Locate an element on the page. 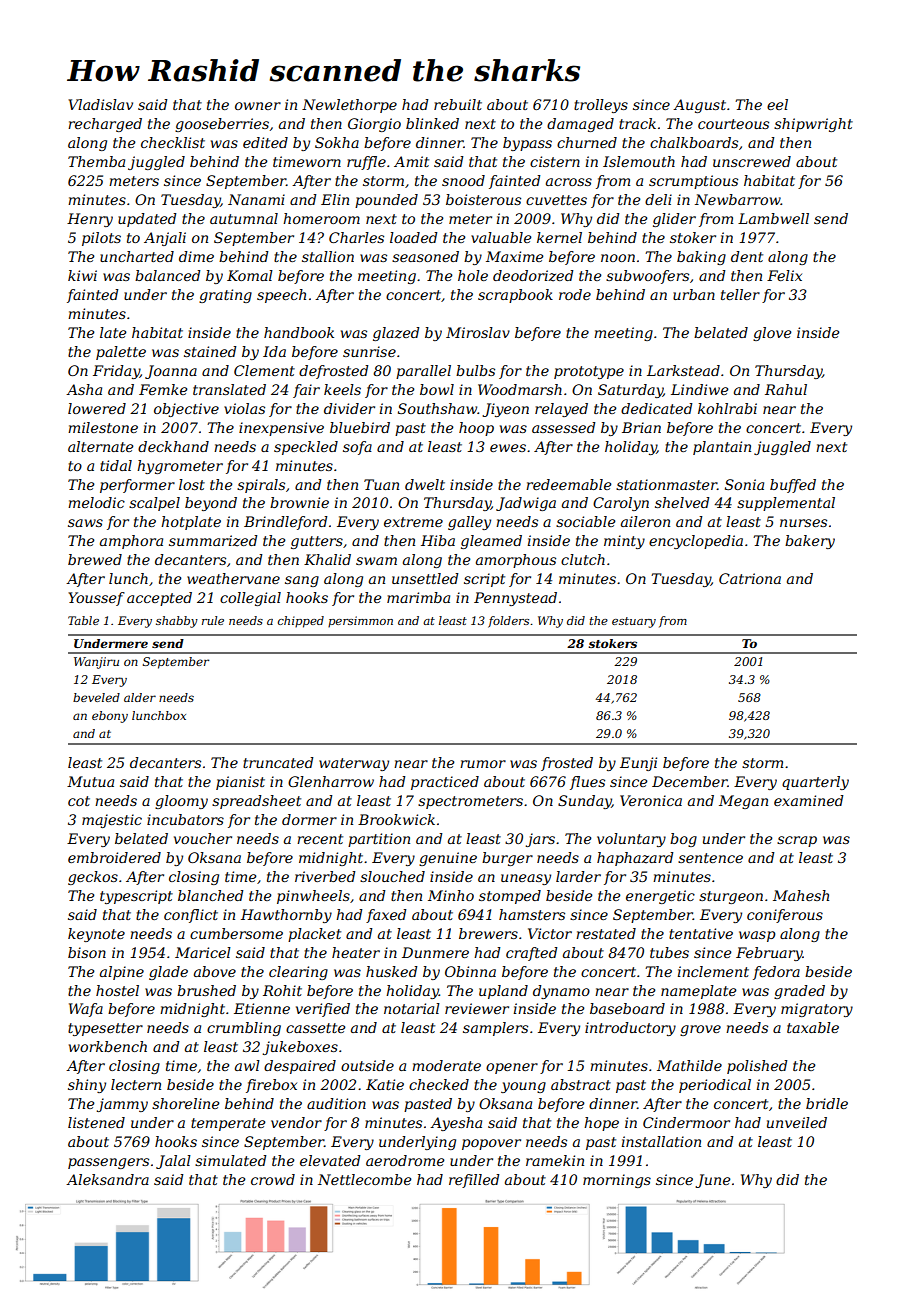 This page has height=1308, width=924. buffed is located at coordinates (793, 486).
